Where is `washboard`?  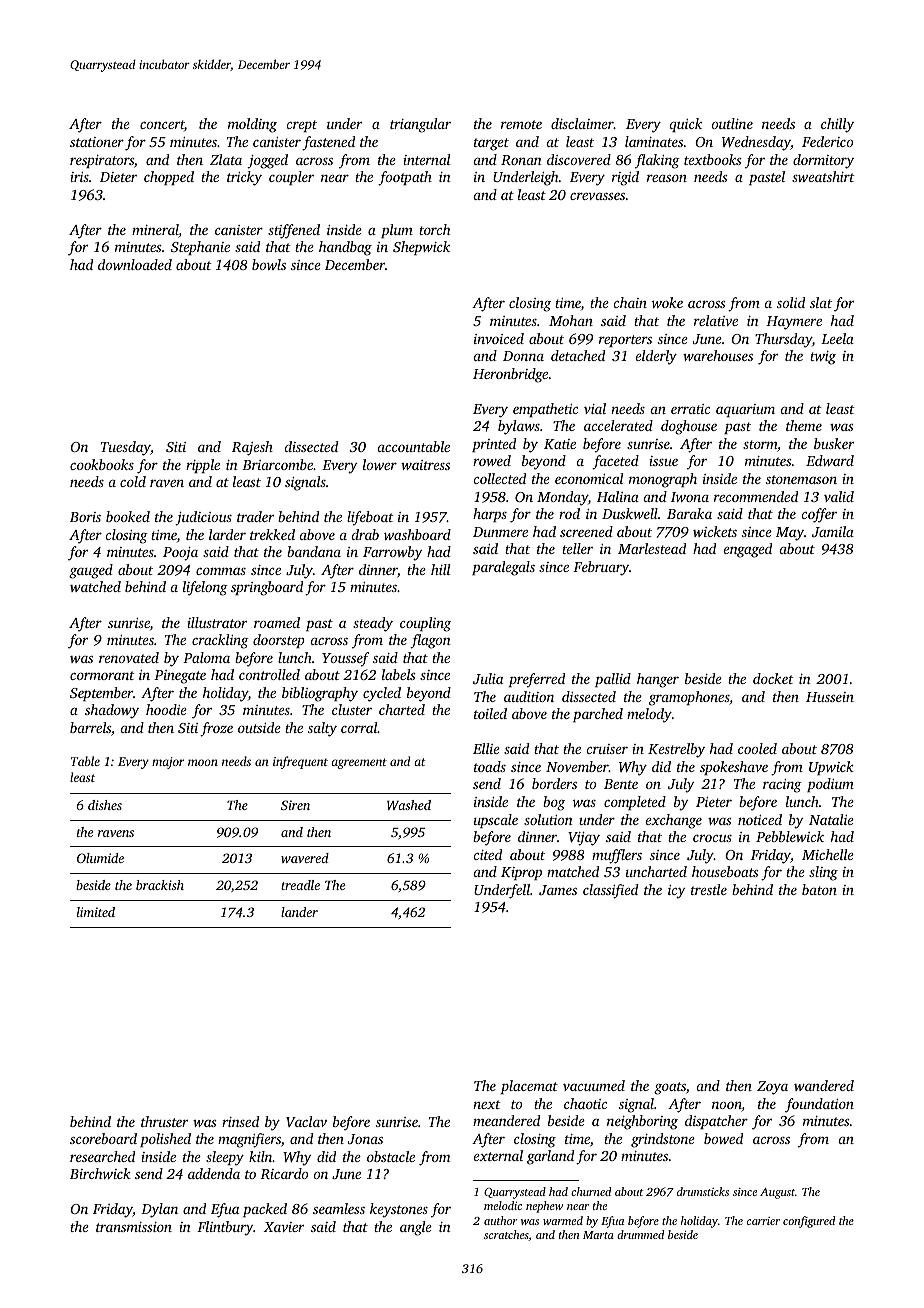
washboard is located at coordinates (417, 534).
